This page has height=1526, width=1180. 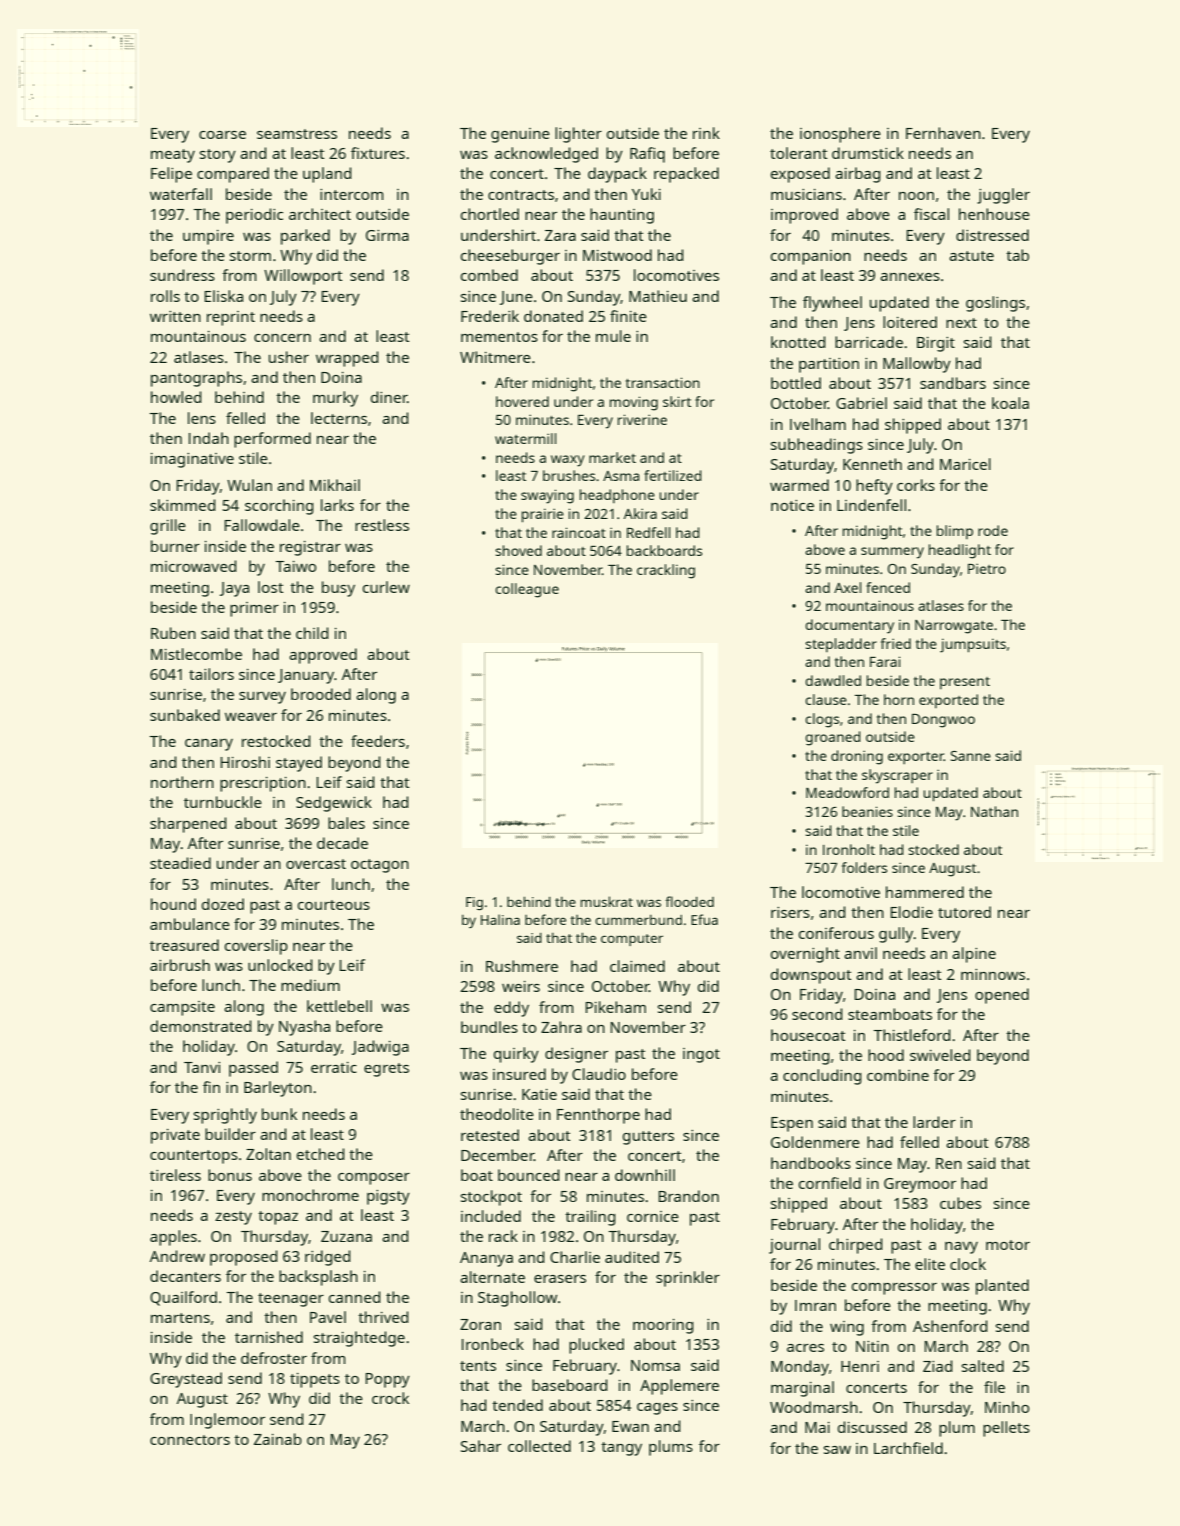 I want to click on ridged, so click(x=328, y=1258).
